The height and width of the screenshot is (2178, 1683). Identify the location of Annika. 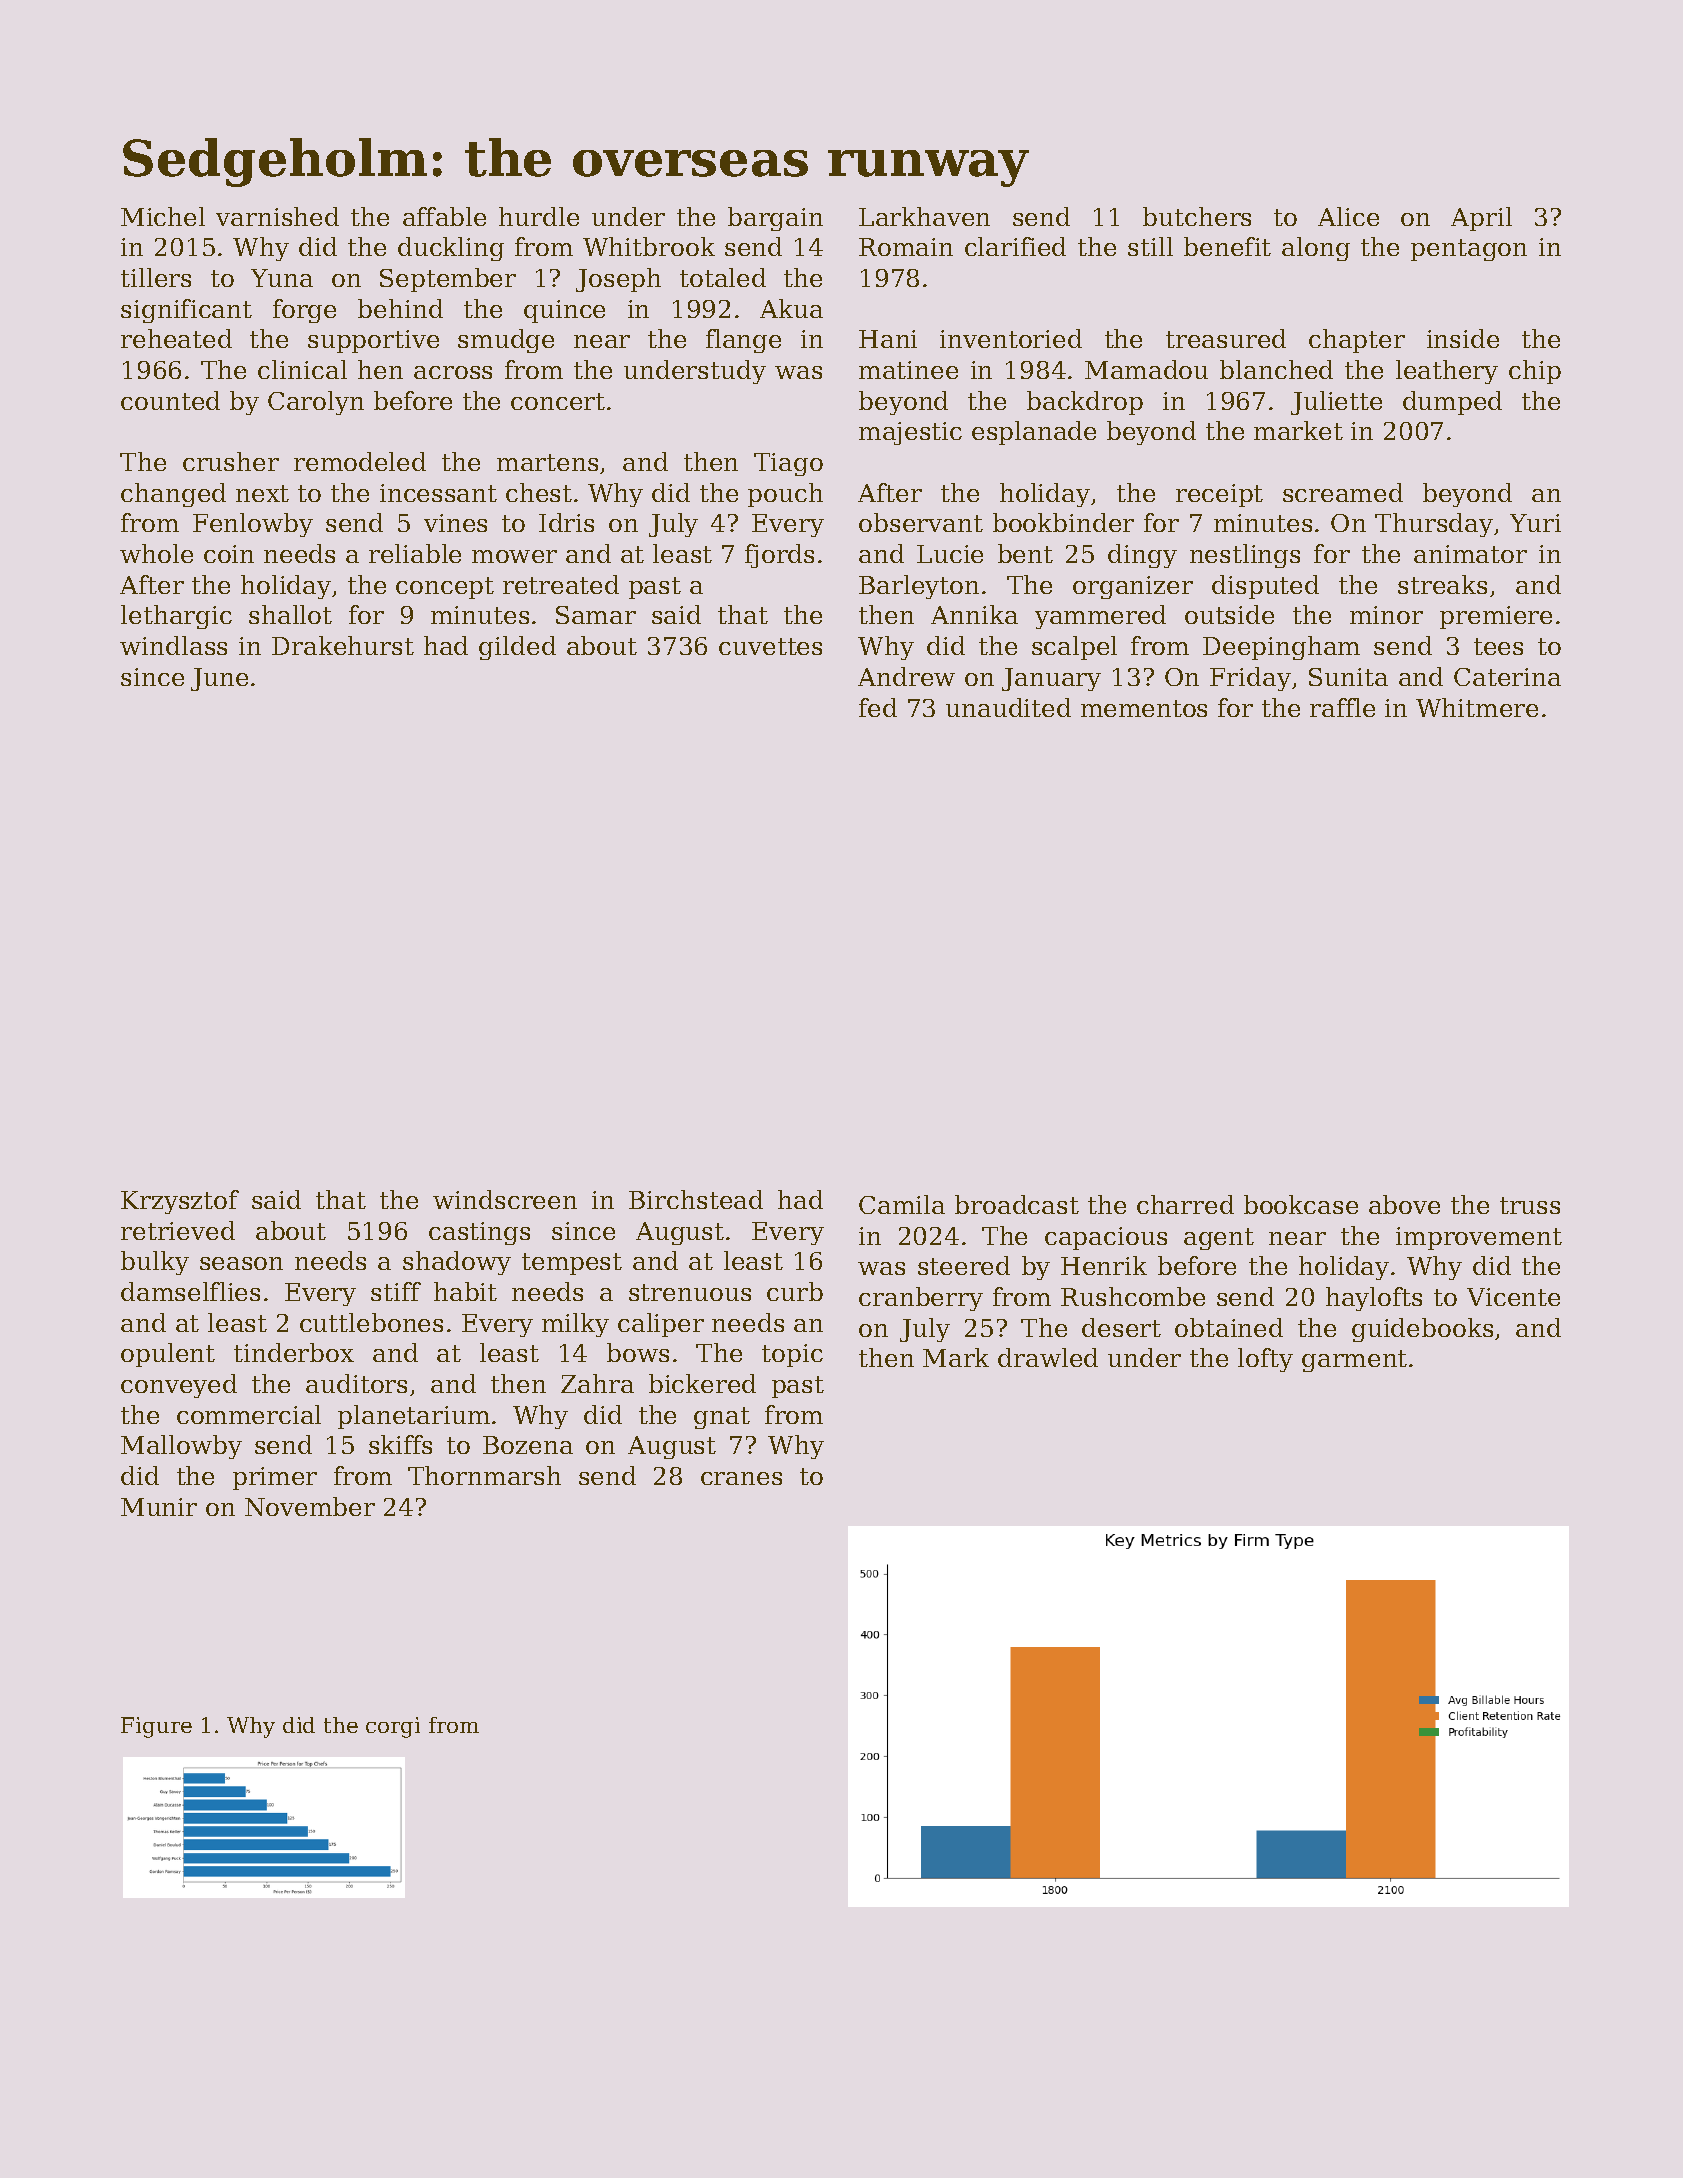
(974, 614).
